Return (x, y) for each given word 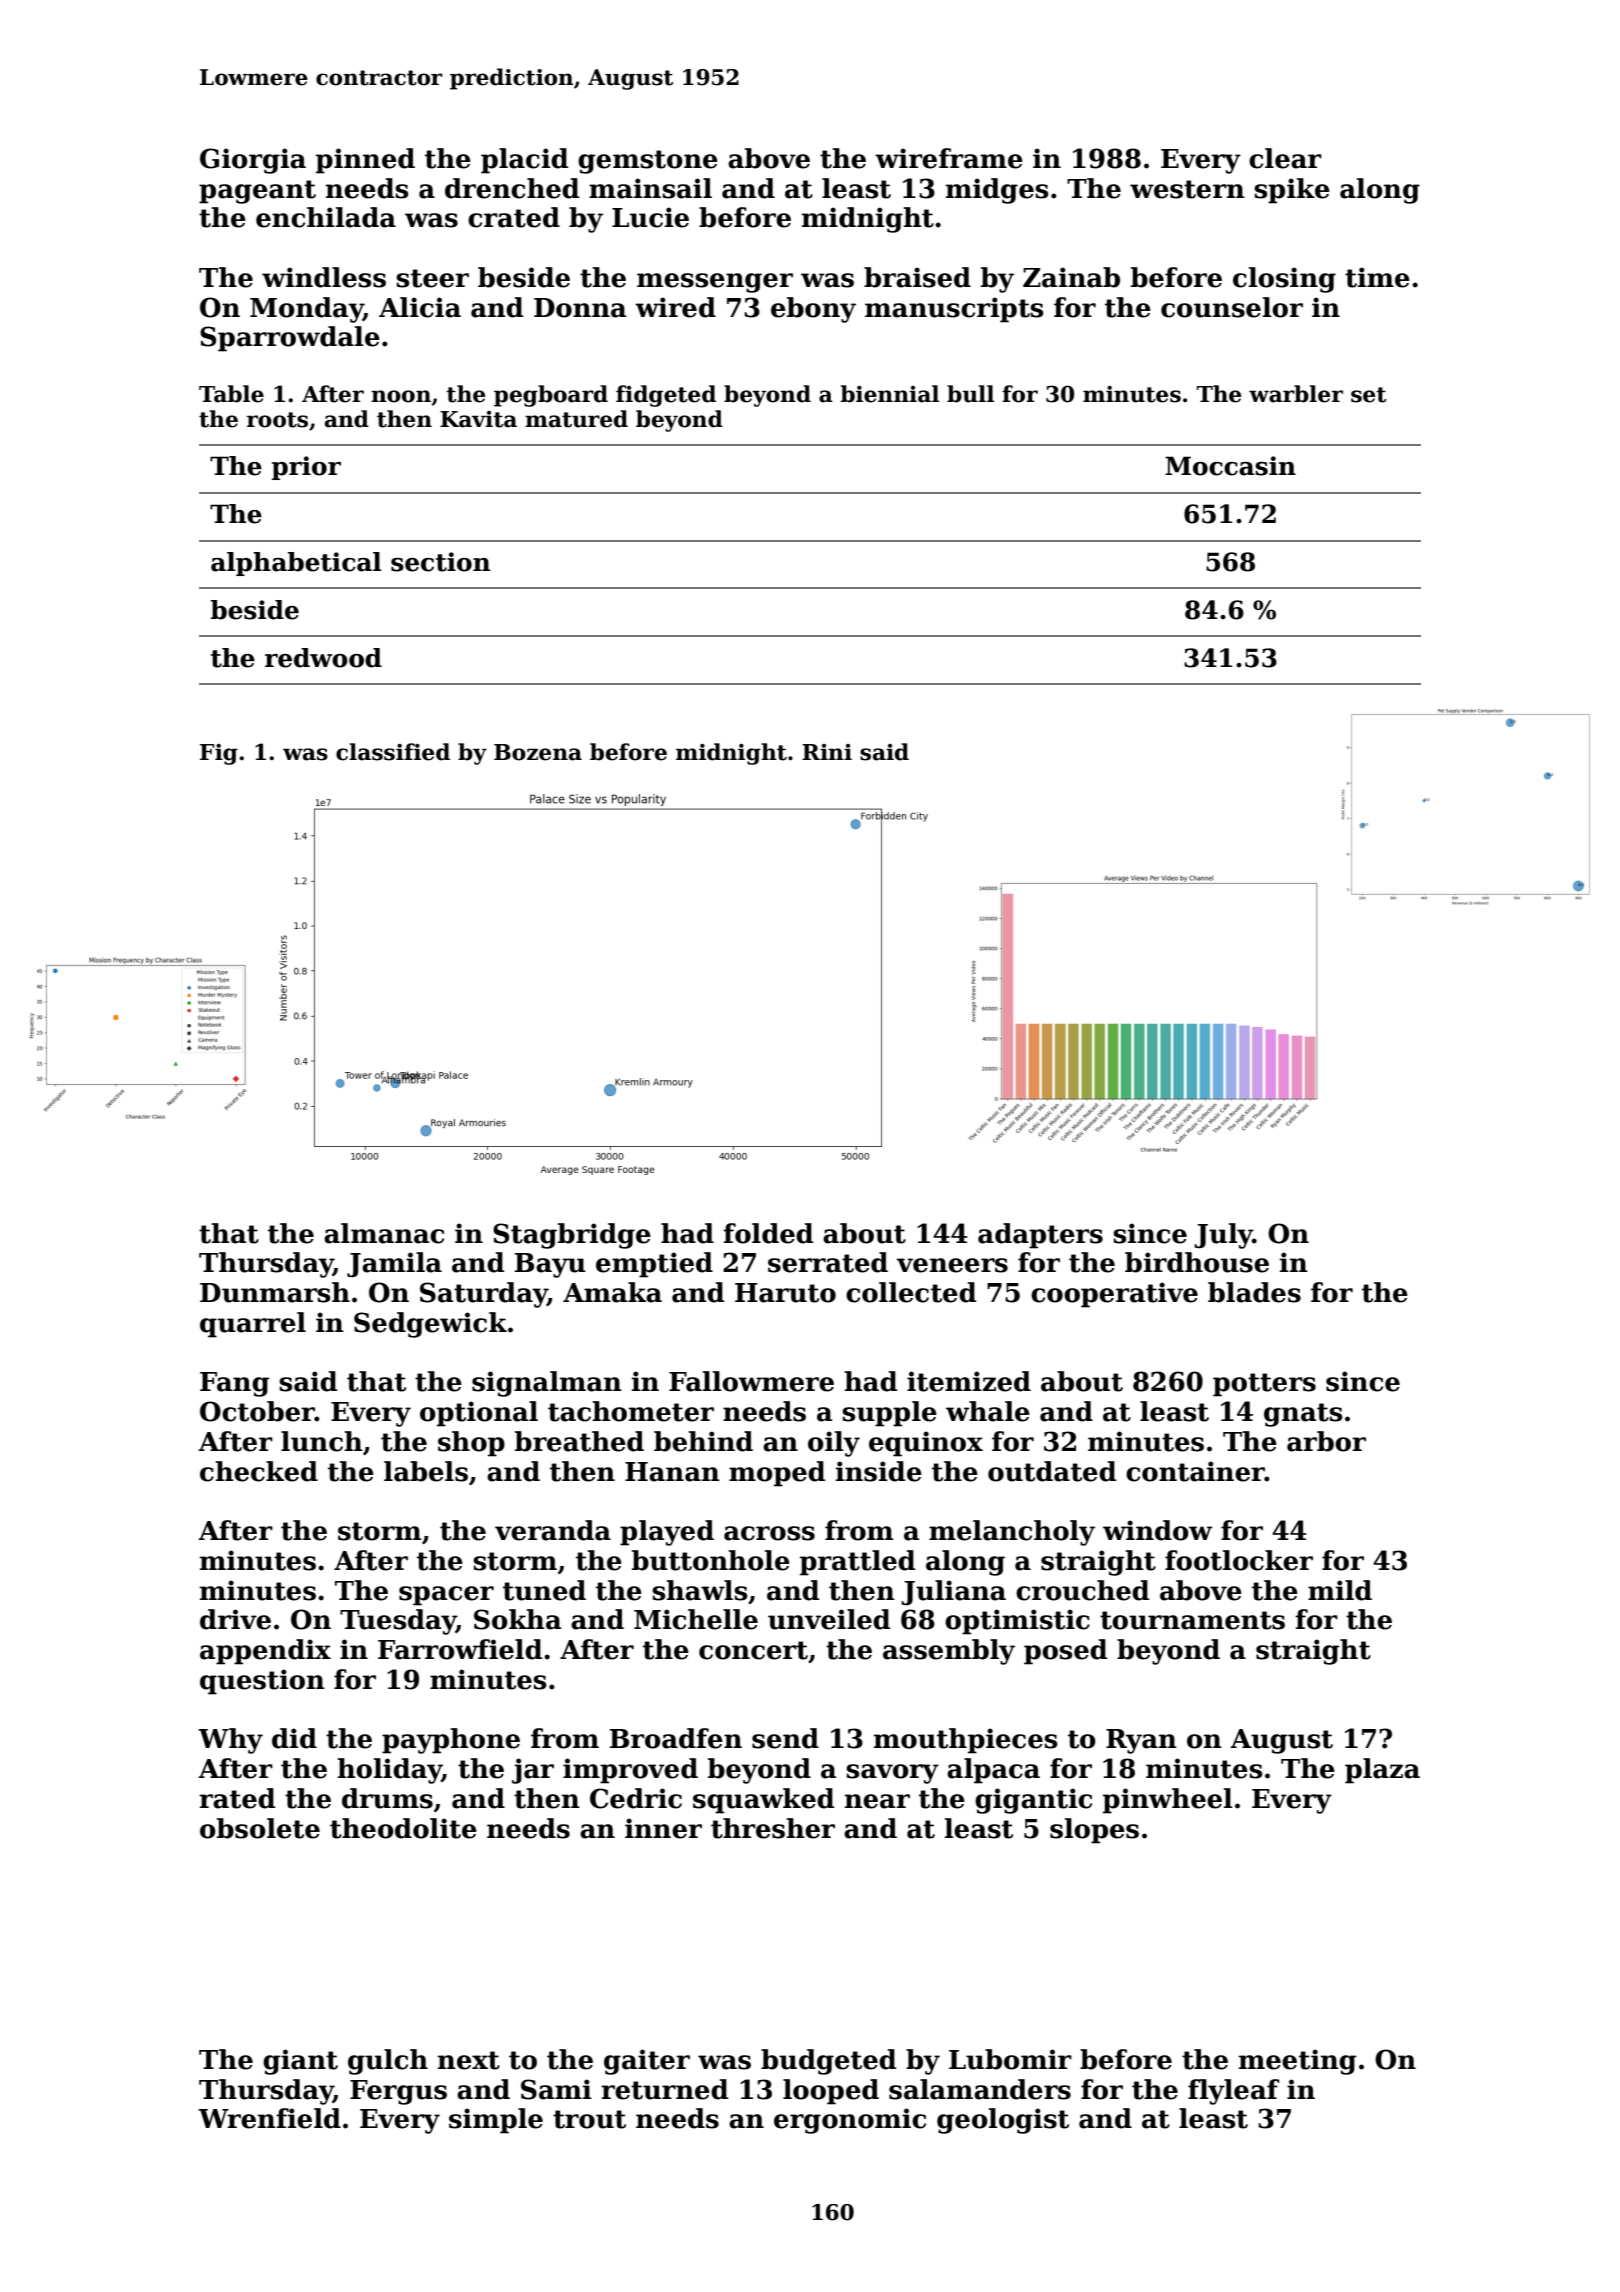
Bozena (538, 752)
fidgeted (666, 396)
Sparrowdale (290, 339)
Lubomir (1010, 2059)
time (1377, 277)
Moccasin (1230, 466)
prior (306, 468)
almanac (384, 1233)
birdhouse (1197, 1262)
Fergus (398, 2092)
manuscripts (954, 310)
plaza (1382, 1771)
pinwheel (1168, 1801)
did (294, 1738)
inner (663, 1828)
